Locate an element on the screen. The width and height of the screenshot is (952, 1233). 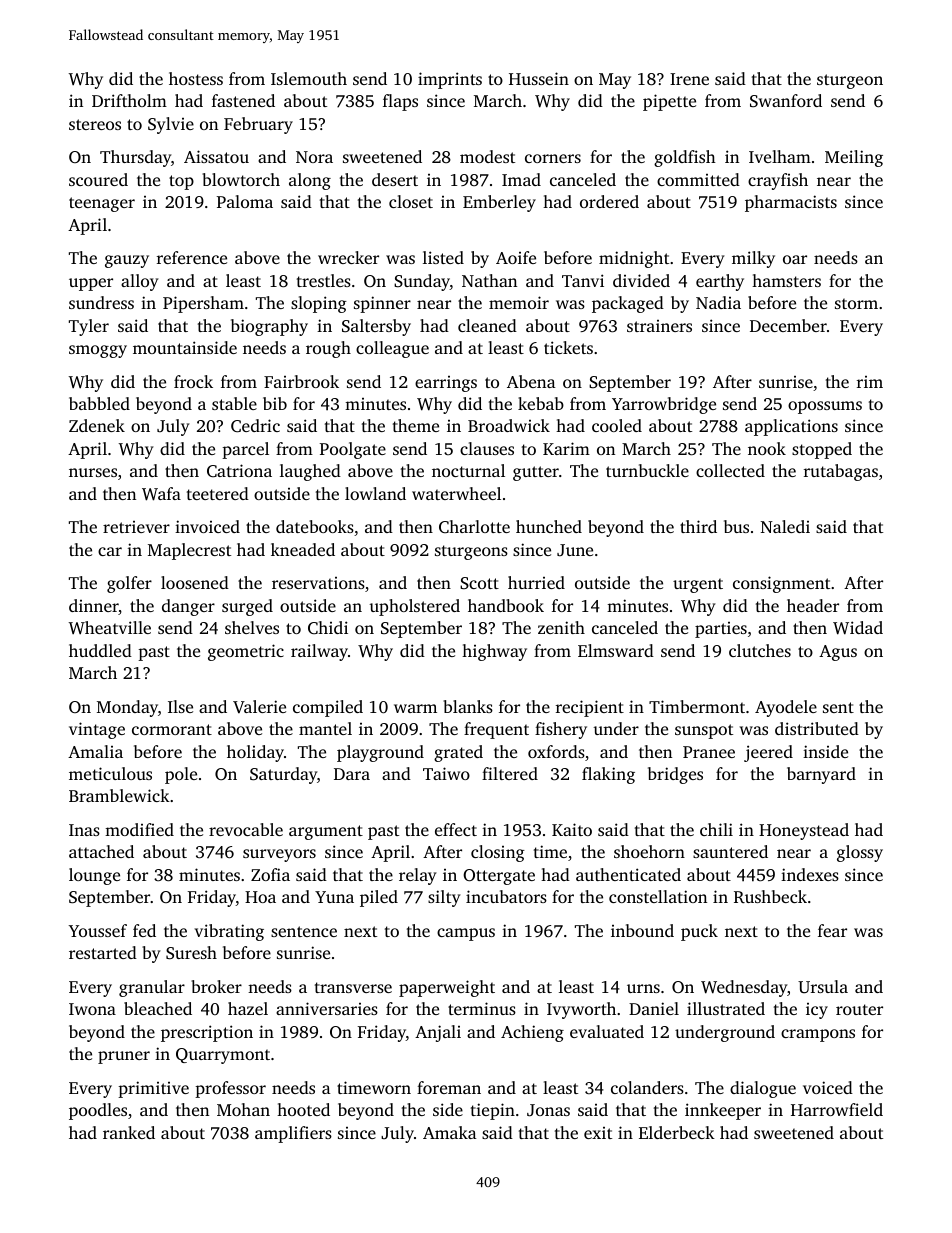
pruner is located at coordinates (124, 1057).
